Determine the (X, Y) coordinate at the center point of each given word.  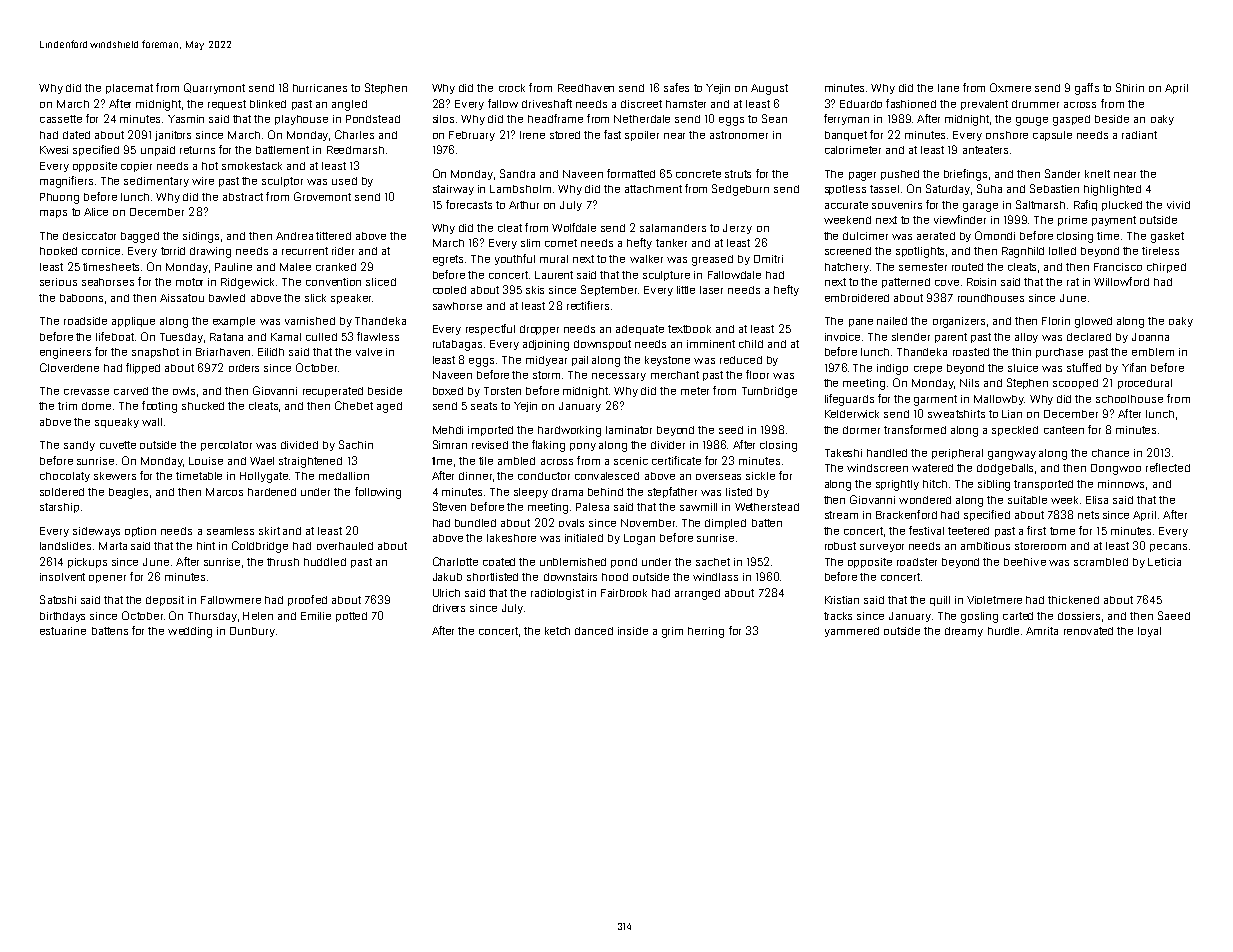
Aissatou (182, 298)
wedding (190, 632)
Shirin (1130, 87)
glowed (1093, 322)
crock (512, 88)
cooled (449, 290)
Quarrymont (214, 88)
